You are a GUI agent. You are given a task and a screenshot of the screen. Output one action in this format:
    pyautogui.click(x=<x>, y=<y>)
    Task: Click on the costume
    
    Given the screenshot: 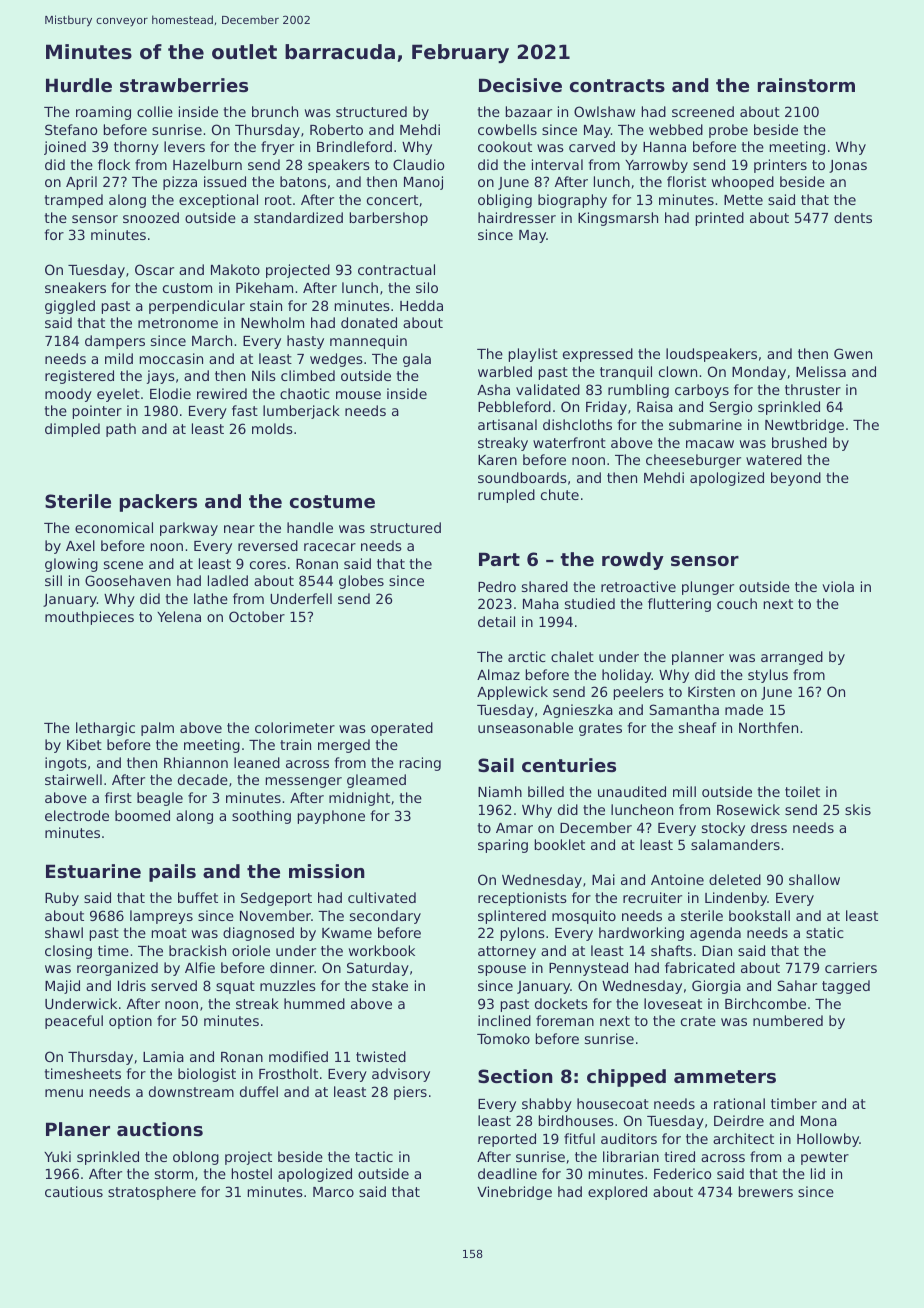 What is the action you would take?
    pyautogui.click(x=332, y=501)
